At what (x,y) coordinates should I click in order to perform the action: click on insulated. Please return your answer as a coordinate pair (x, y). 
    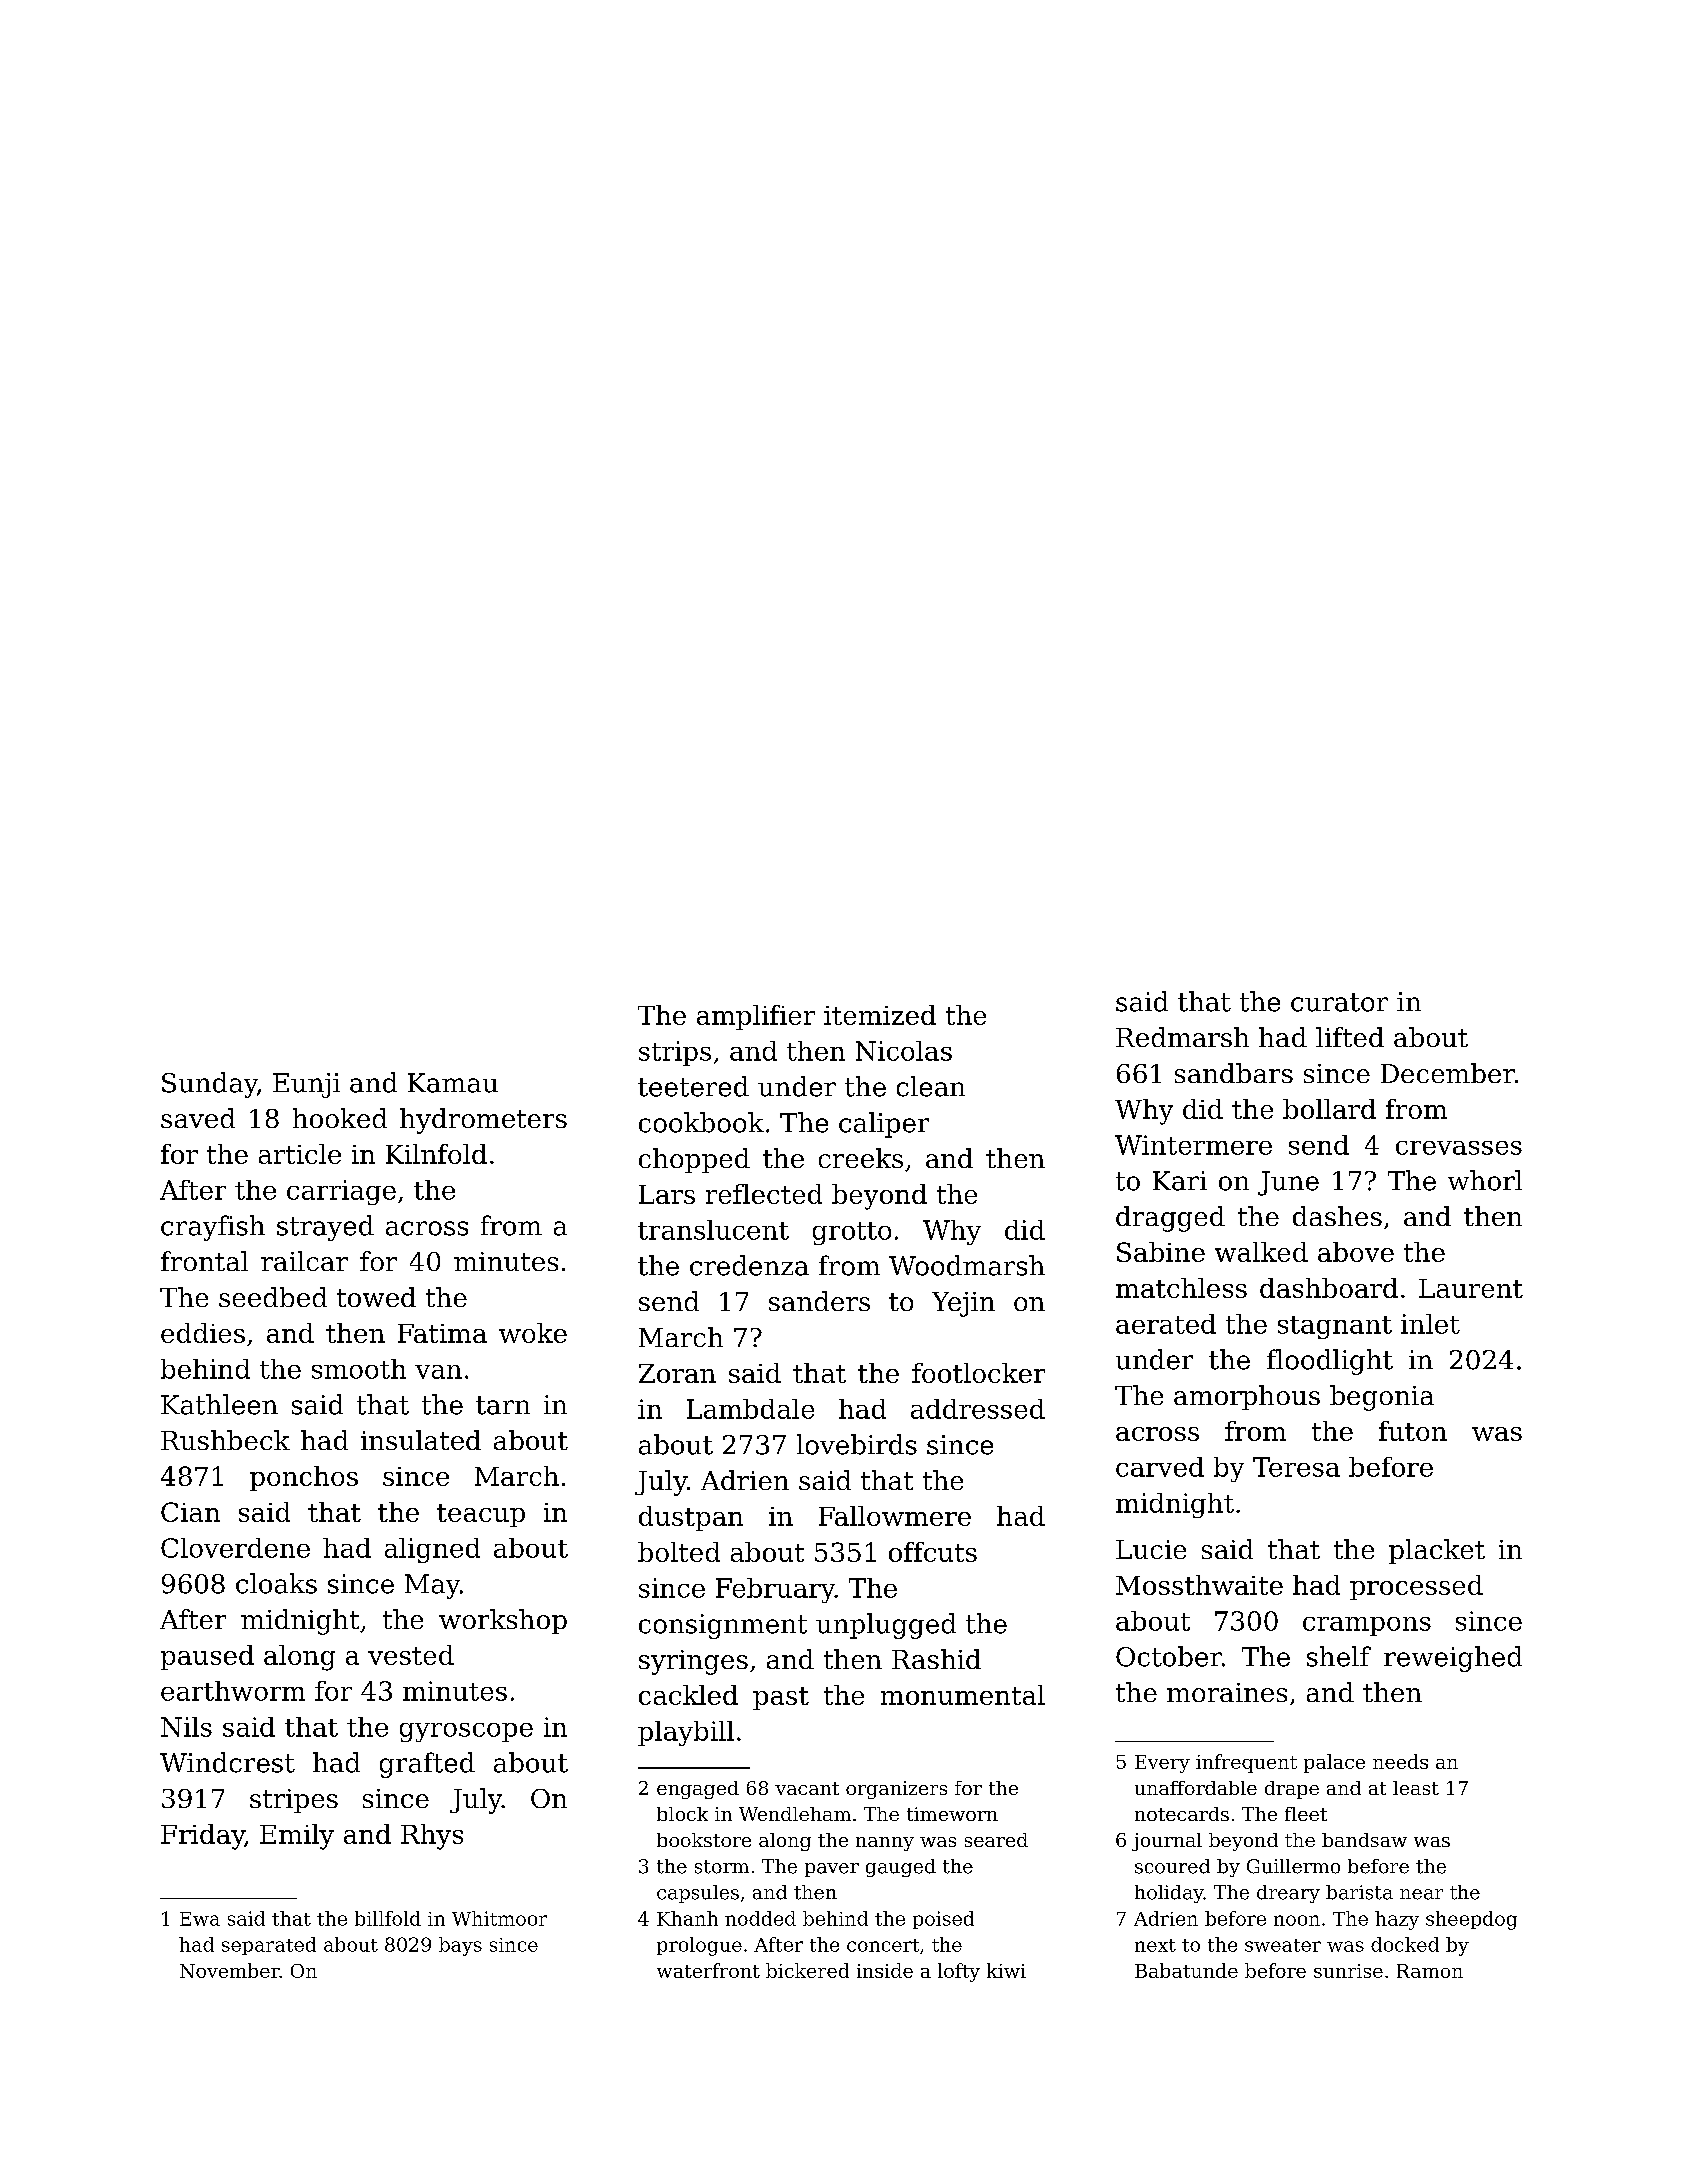
    Looking at the image, I should click on (421, 1440).
